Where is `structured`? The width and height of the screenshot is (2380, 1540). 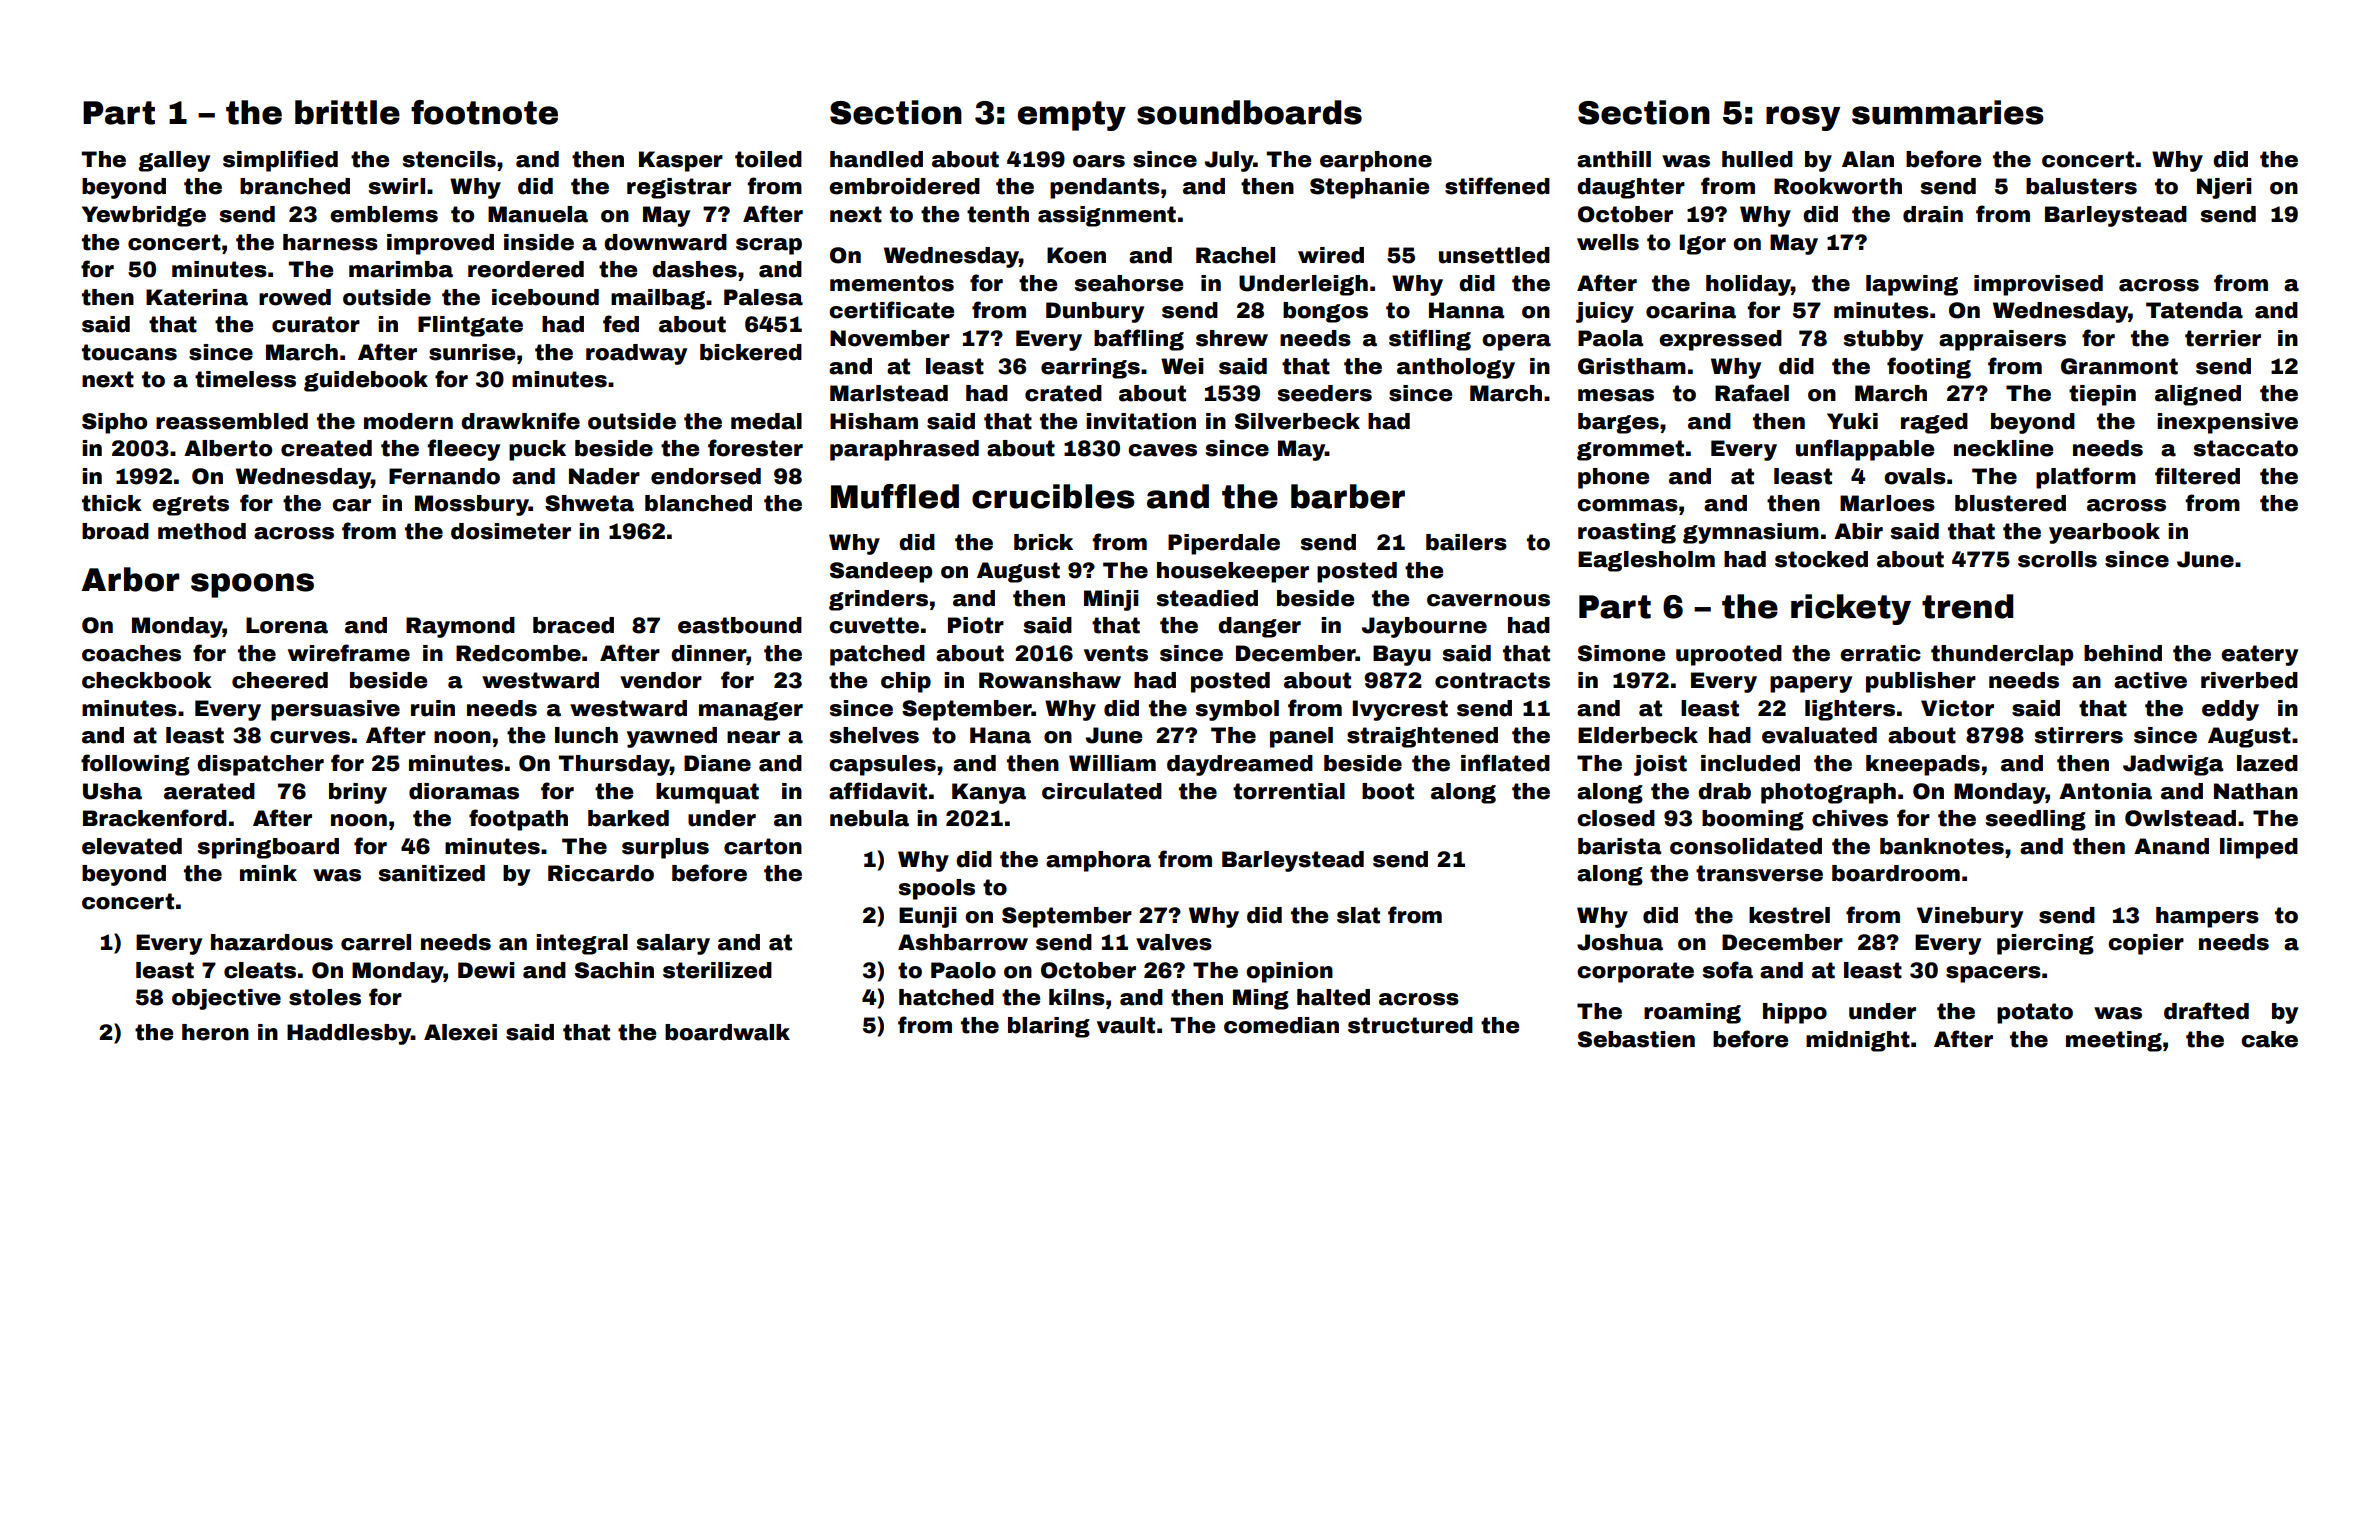 structured is located at coordinates (1410, 1025).
